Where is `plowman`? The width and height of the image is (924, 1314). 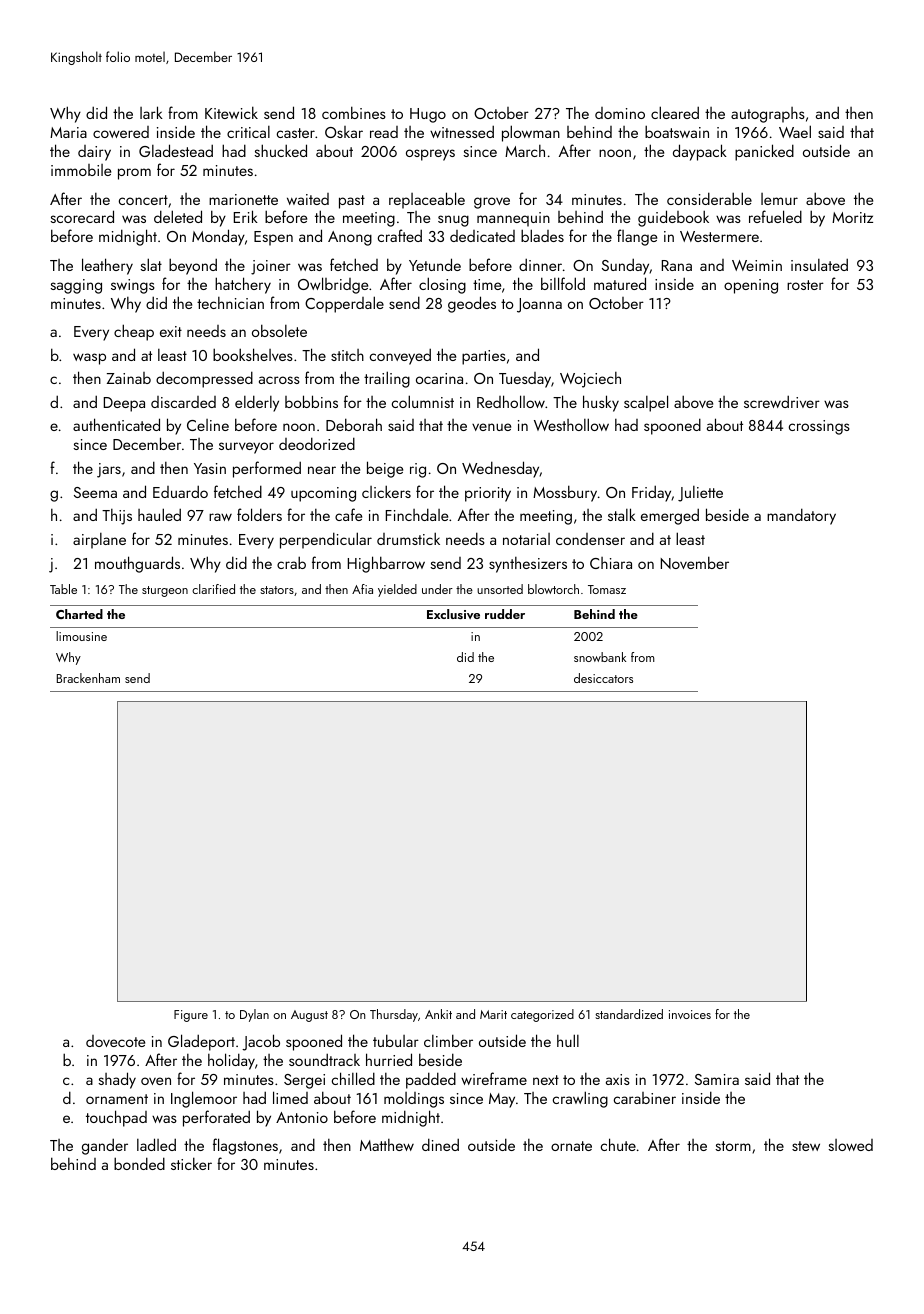
plowman is located at coordinates (531, 133).
